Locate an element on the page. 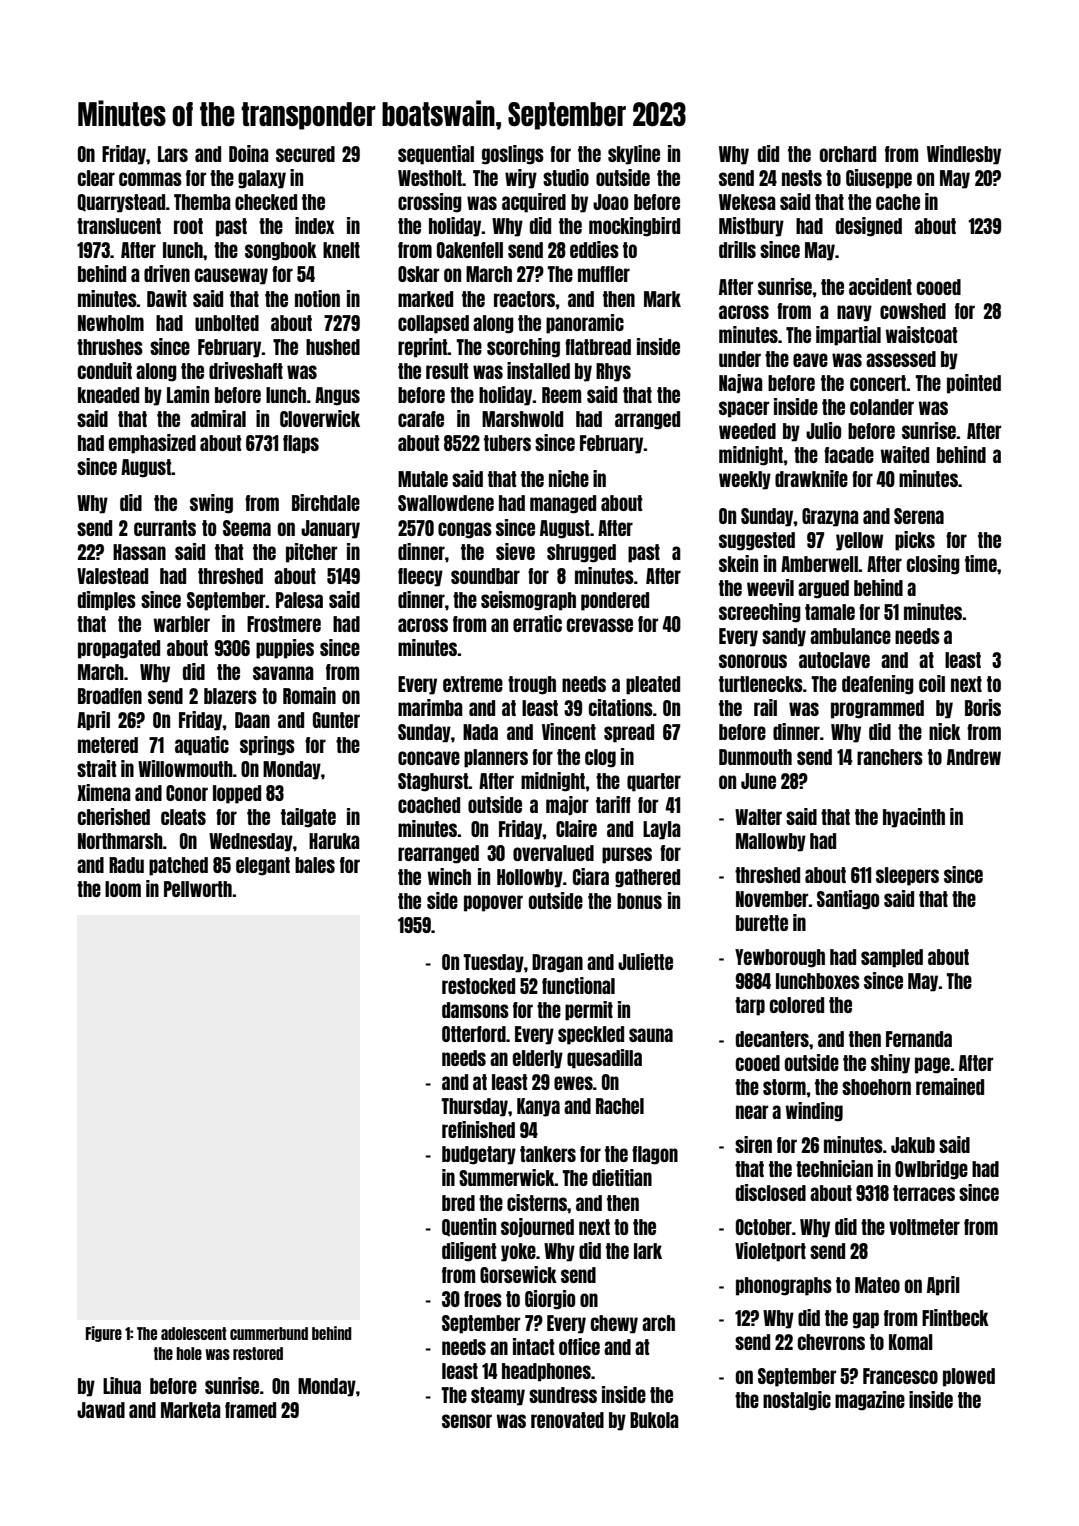  Lihua is located at coordinates (122, 1385).
